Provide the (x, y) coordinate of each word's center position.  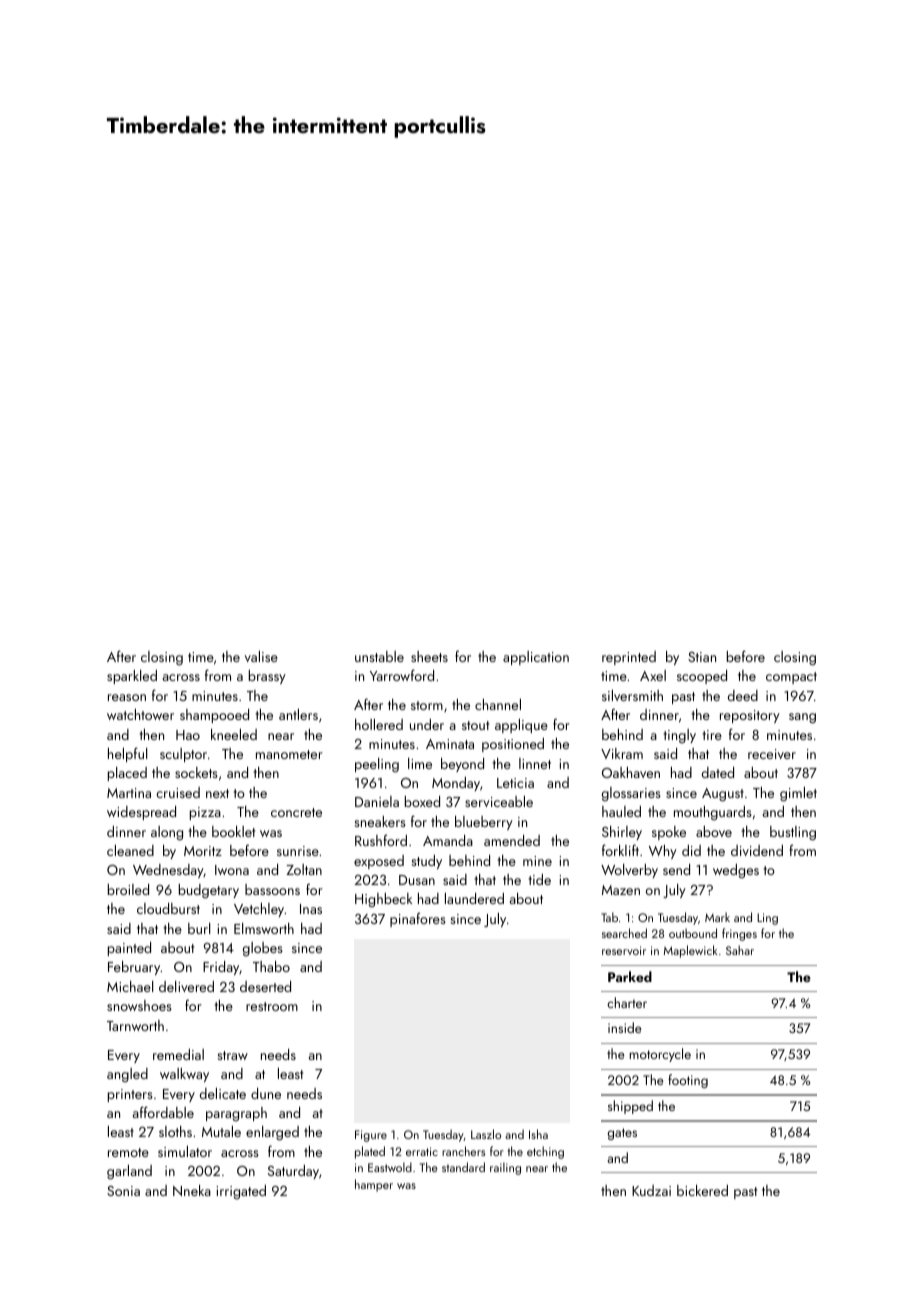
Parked (630, 976)
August (723, 795)
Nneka (192, 1190)
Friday (221, 968)
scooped (702, 677)
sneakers (380, 821)
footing (688, 1081)
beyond (462, 765)
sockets (196, 772)
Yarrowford (402, 675)
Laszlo (486, 1134)
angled (127, 1075)
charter (627, 1002)
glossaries (631, 794)
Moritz (203, 851)
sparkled (132, 677)
